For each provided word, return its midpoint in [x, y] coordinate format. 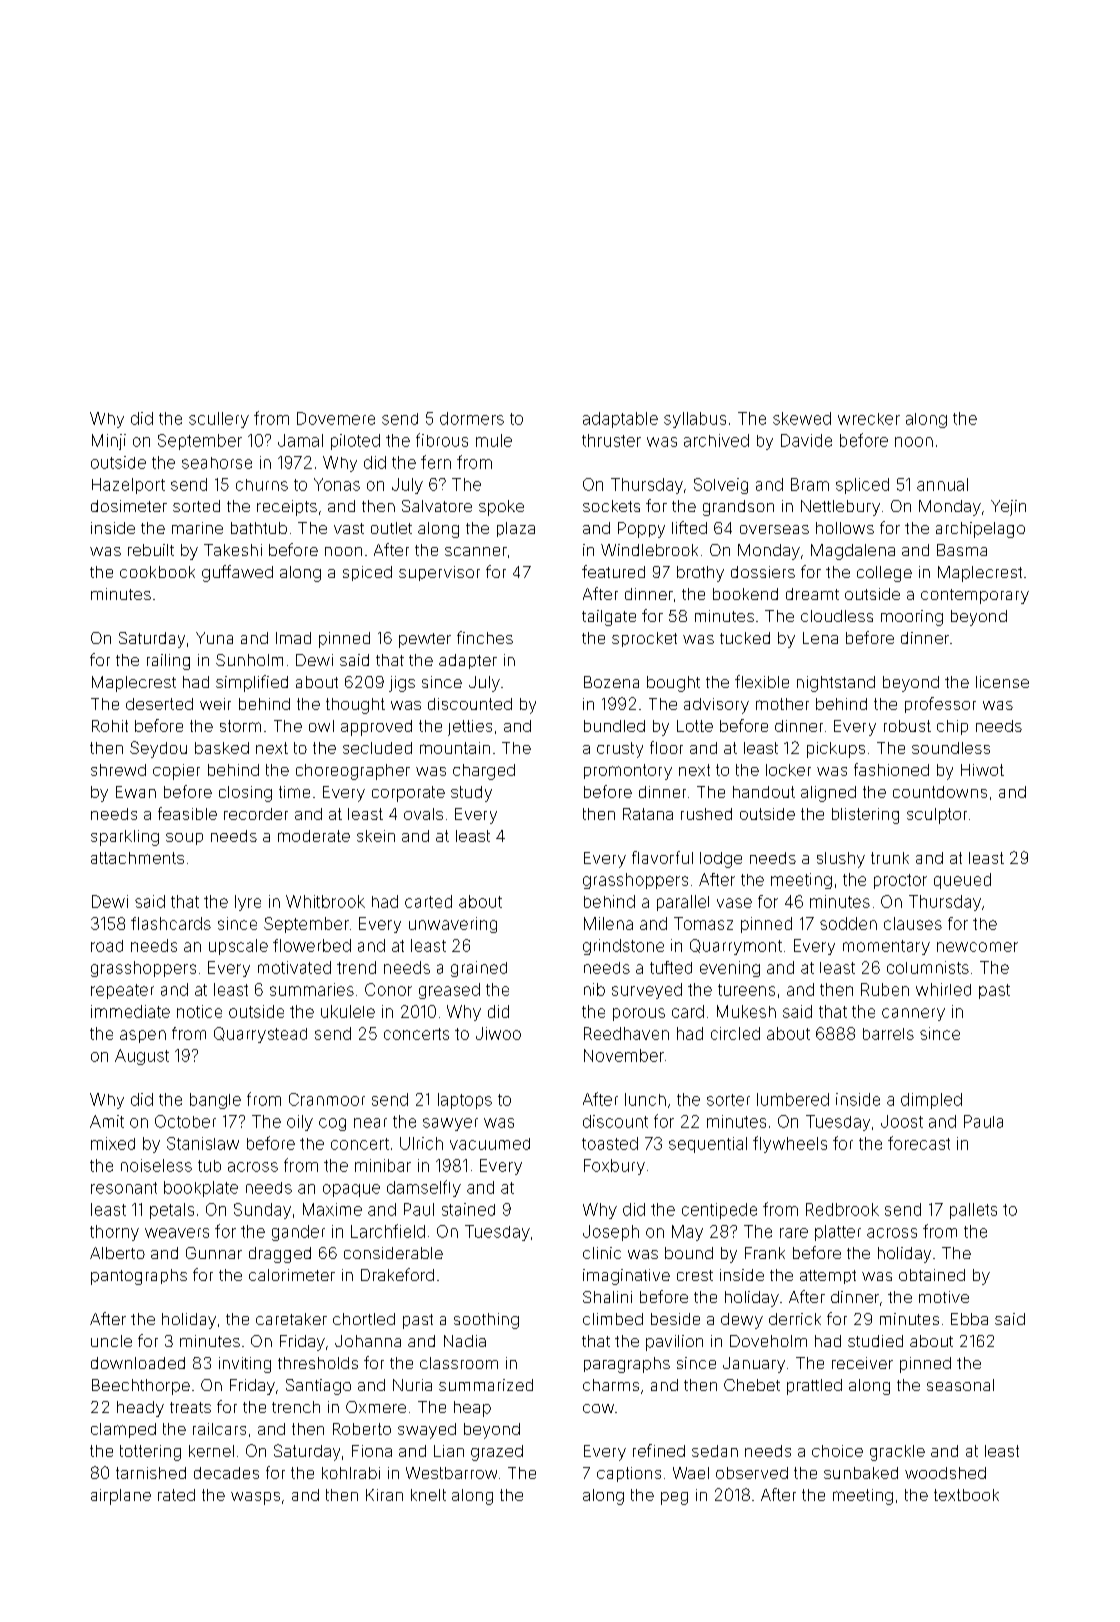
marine [197, 528]
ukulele [348, 1011]
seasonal [960, 1385]
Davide [806, 440]
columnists [928, 967]
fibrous [442, 440]
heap [472, 1409]
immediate [130, 1011]
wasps [255, 1498]
